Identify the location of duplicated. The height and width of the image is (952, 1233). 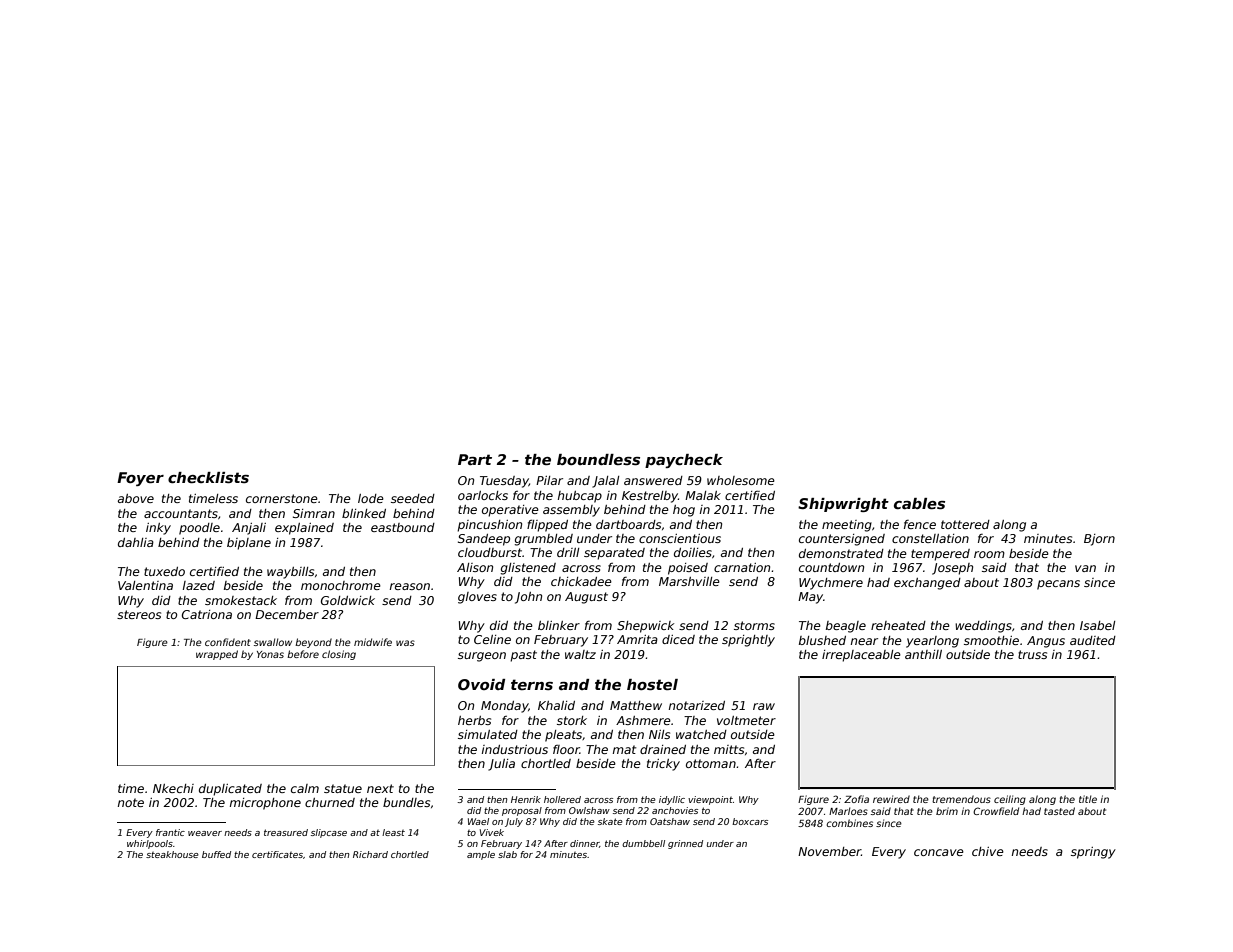
(230, 790).
